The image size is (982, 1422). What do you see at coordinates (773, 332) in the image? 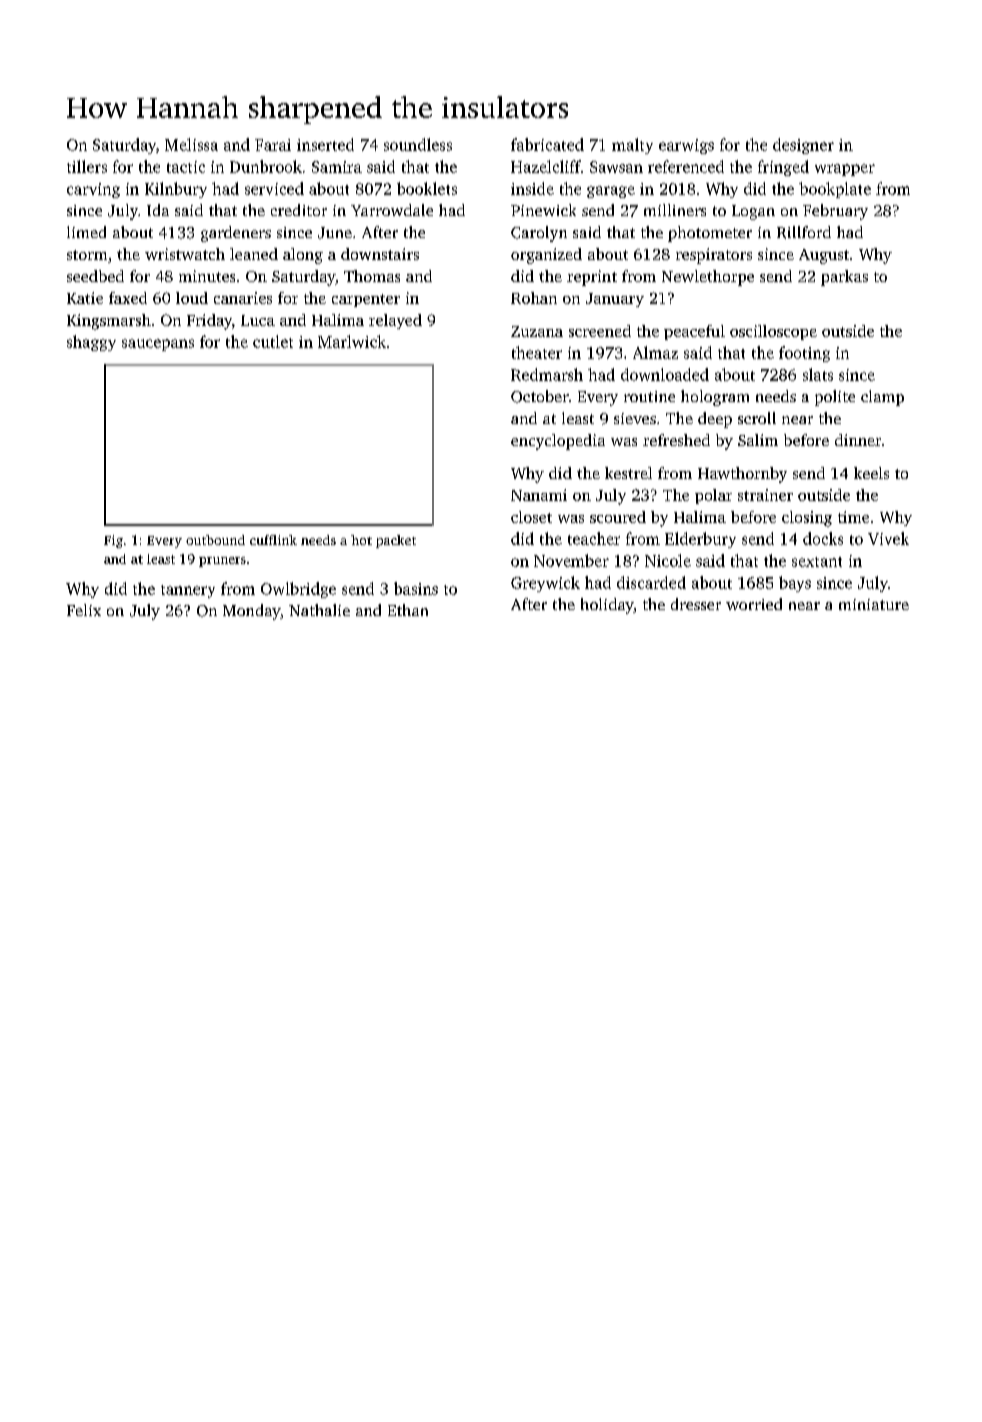
I see `oscilloscope` at bounding box center [773, 332].
